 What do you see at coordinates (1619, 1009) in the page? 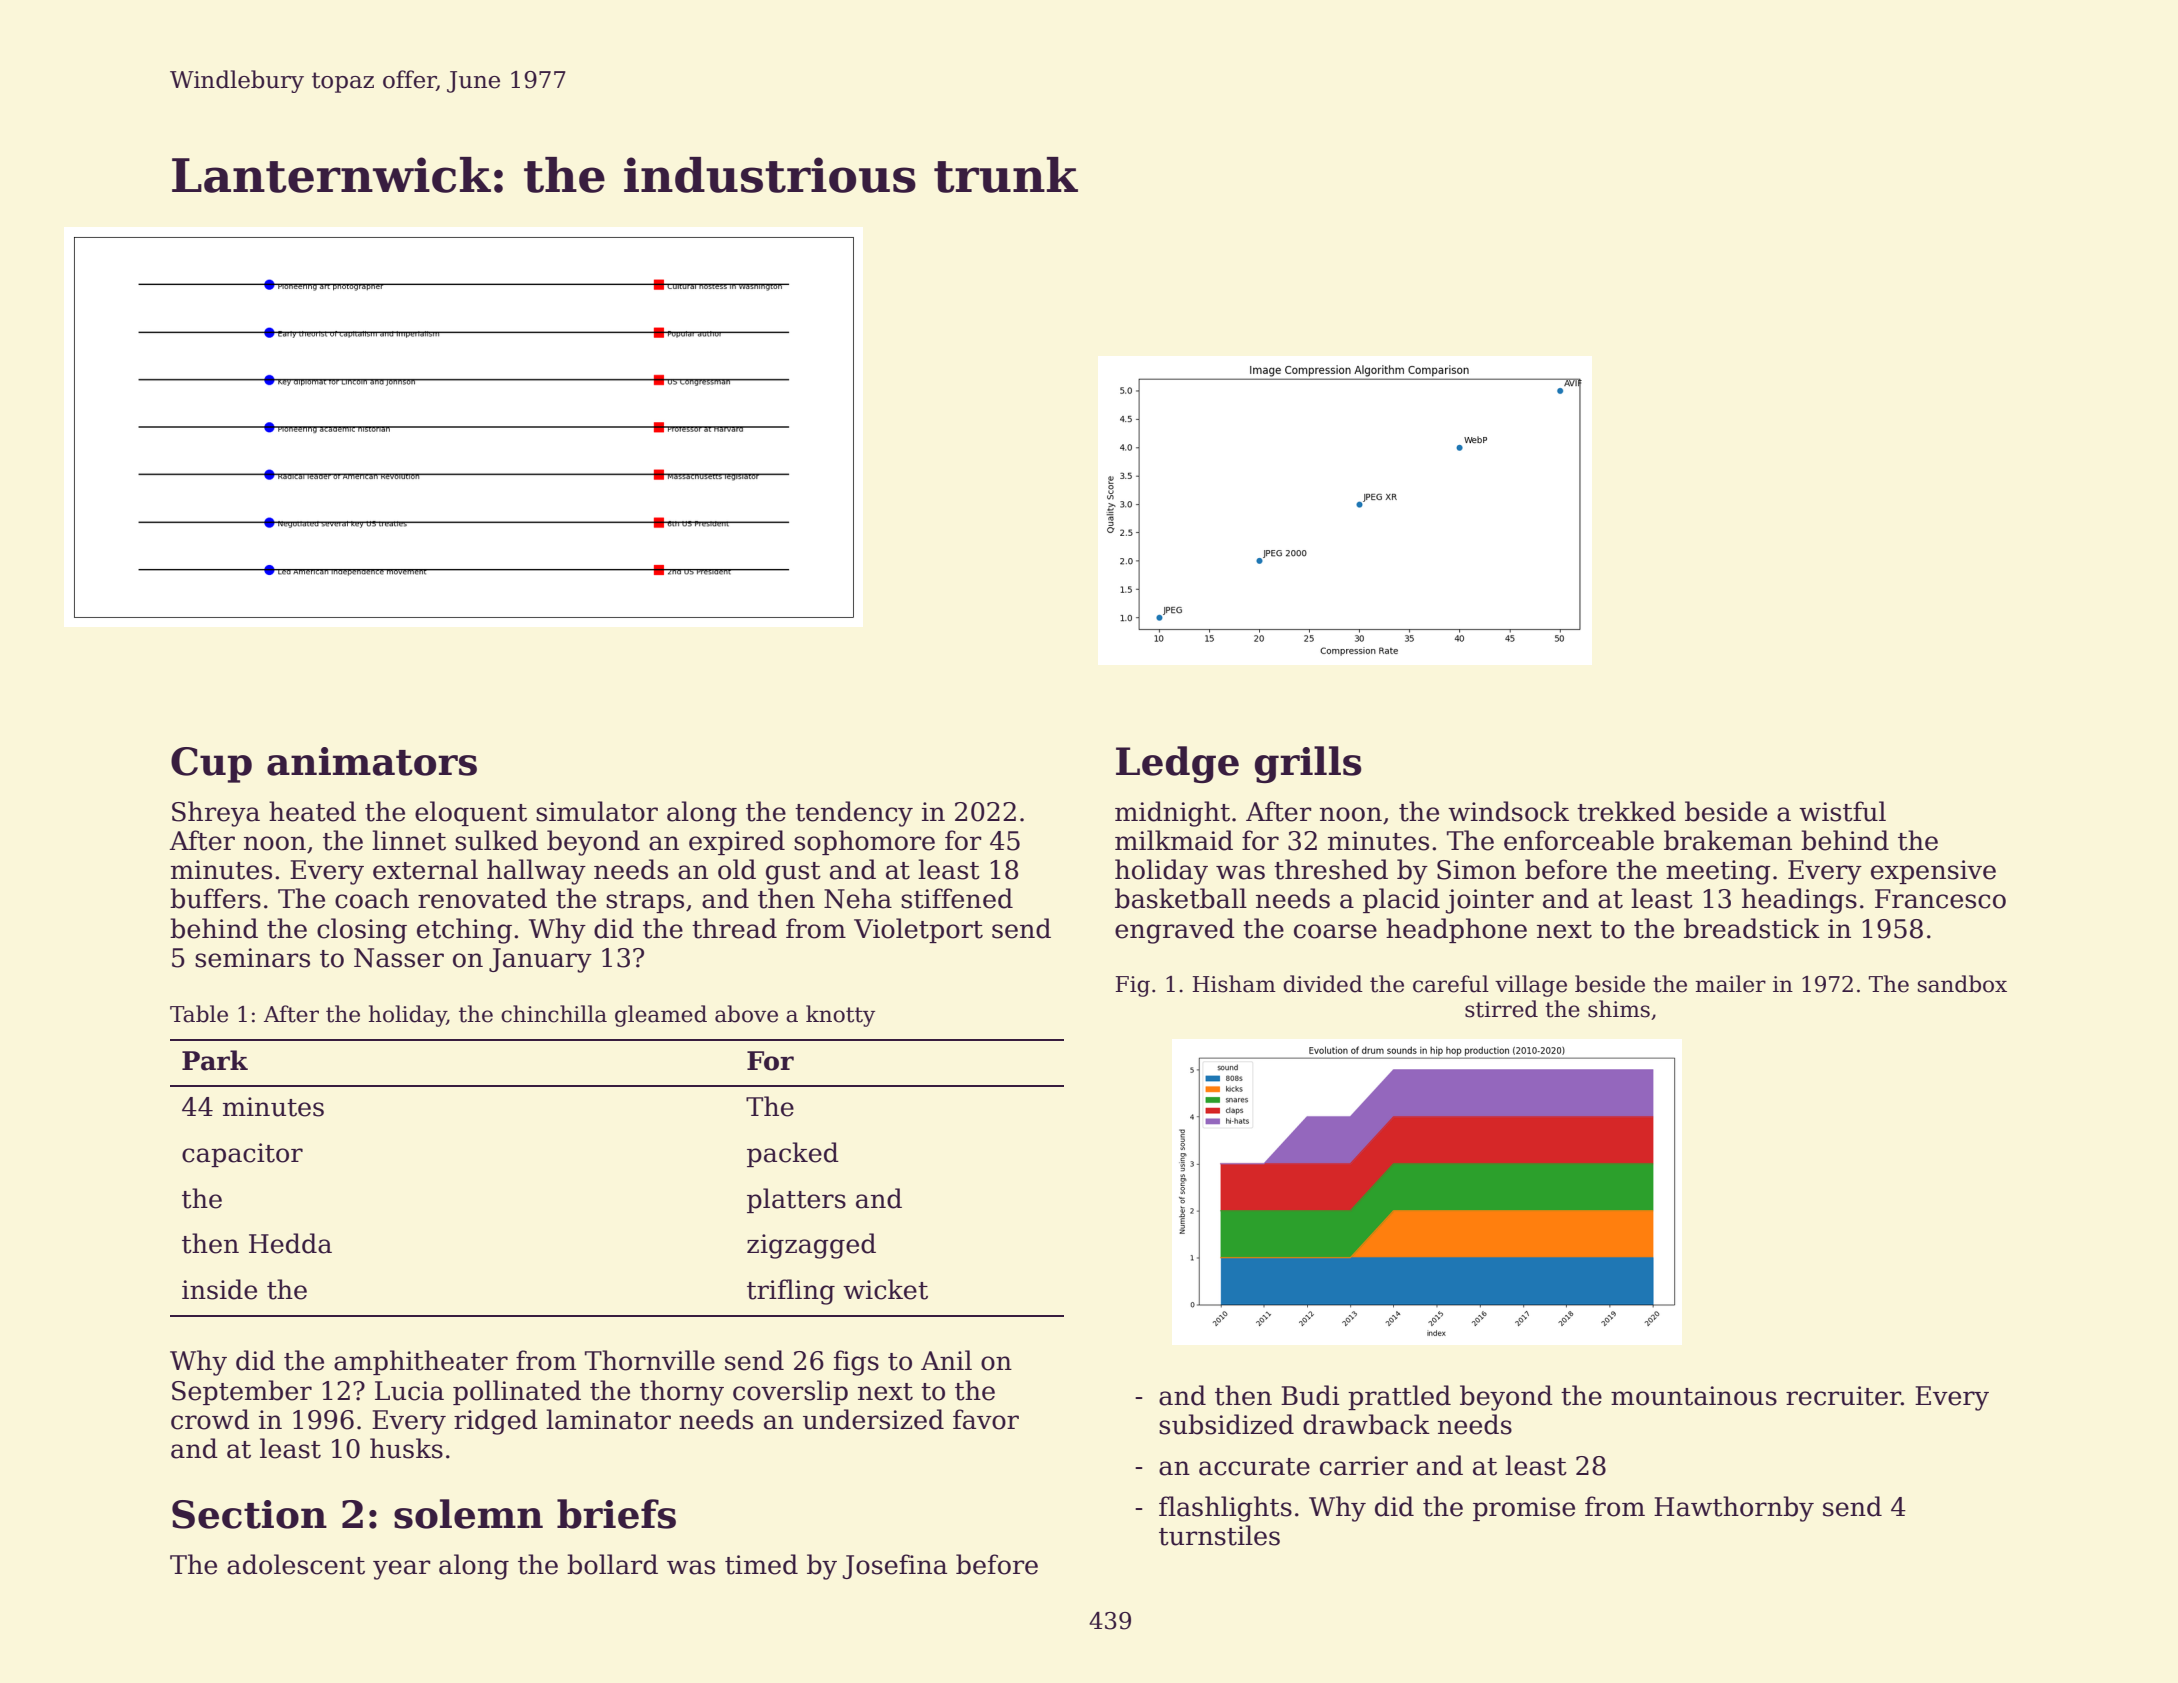
I see `shims` at bounding box center [1619, 1009].
